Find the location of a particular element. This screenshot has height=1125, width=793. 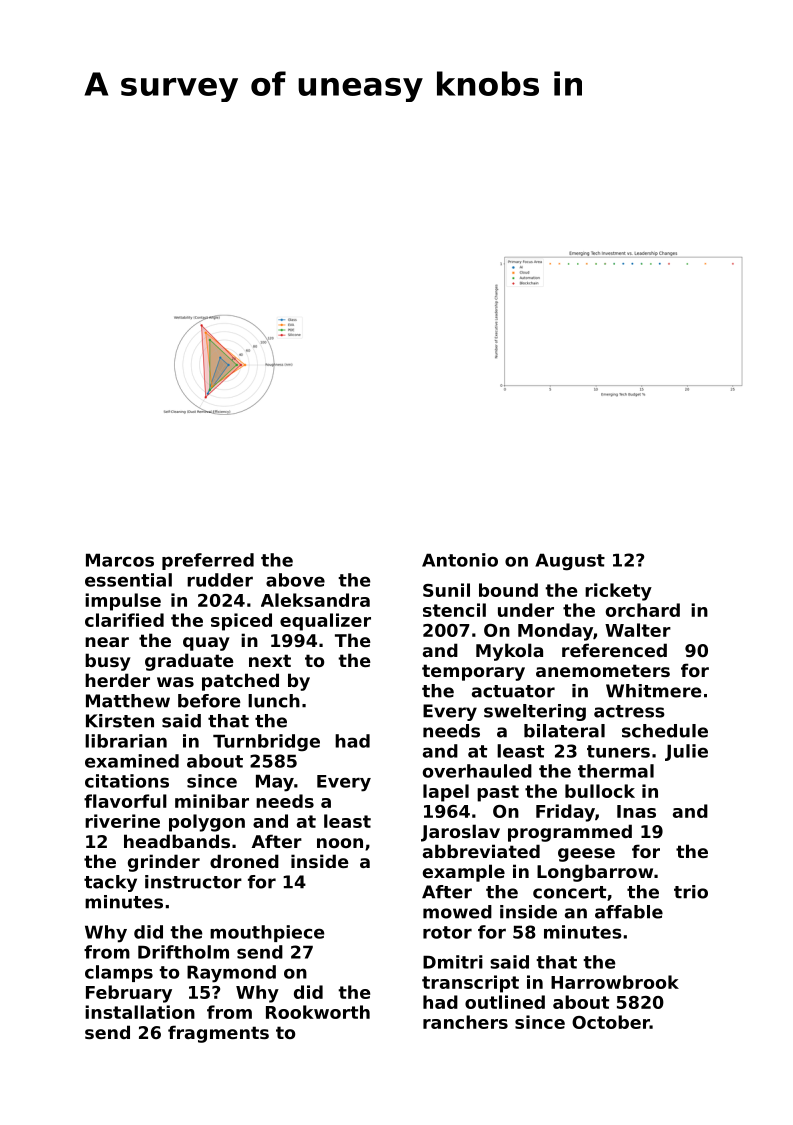

installation is located at coordinates (140, 1012).
